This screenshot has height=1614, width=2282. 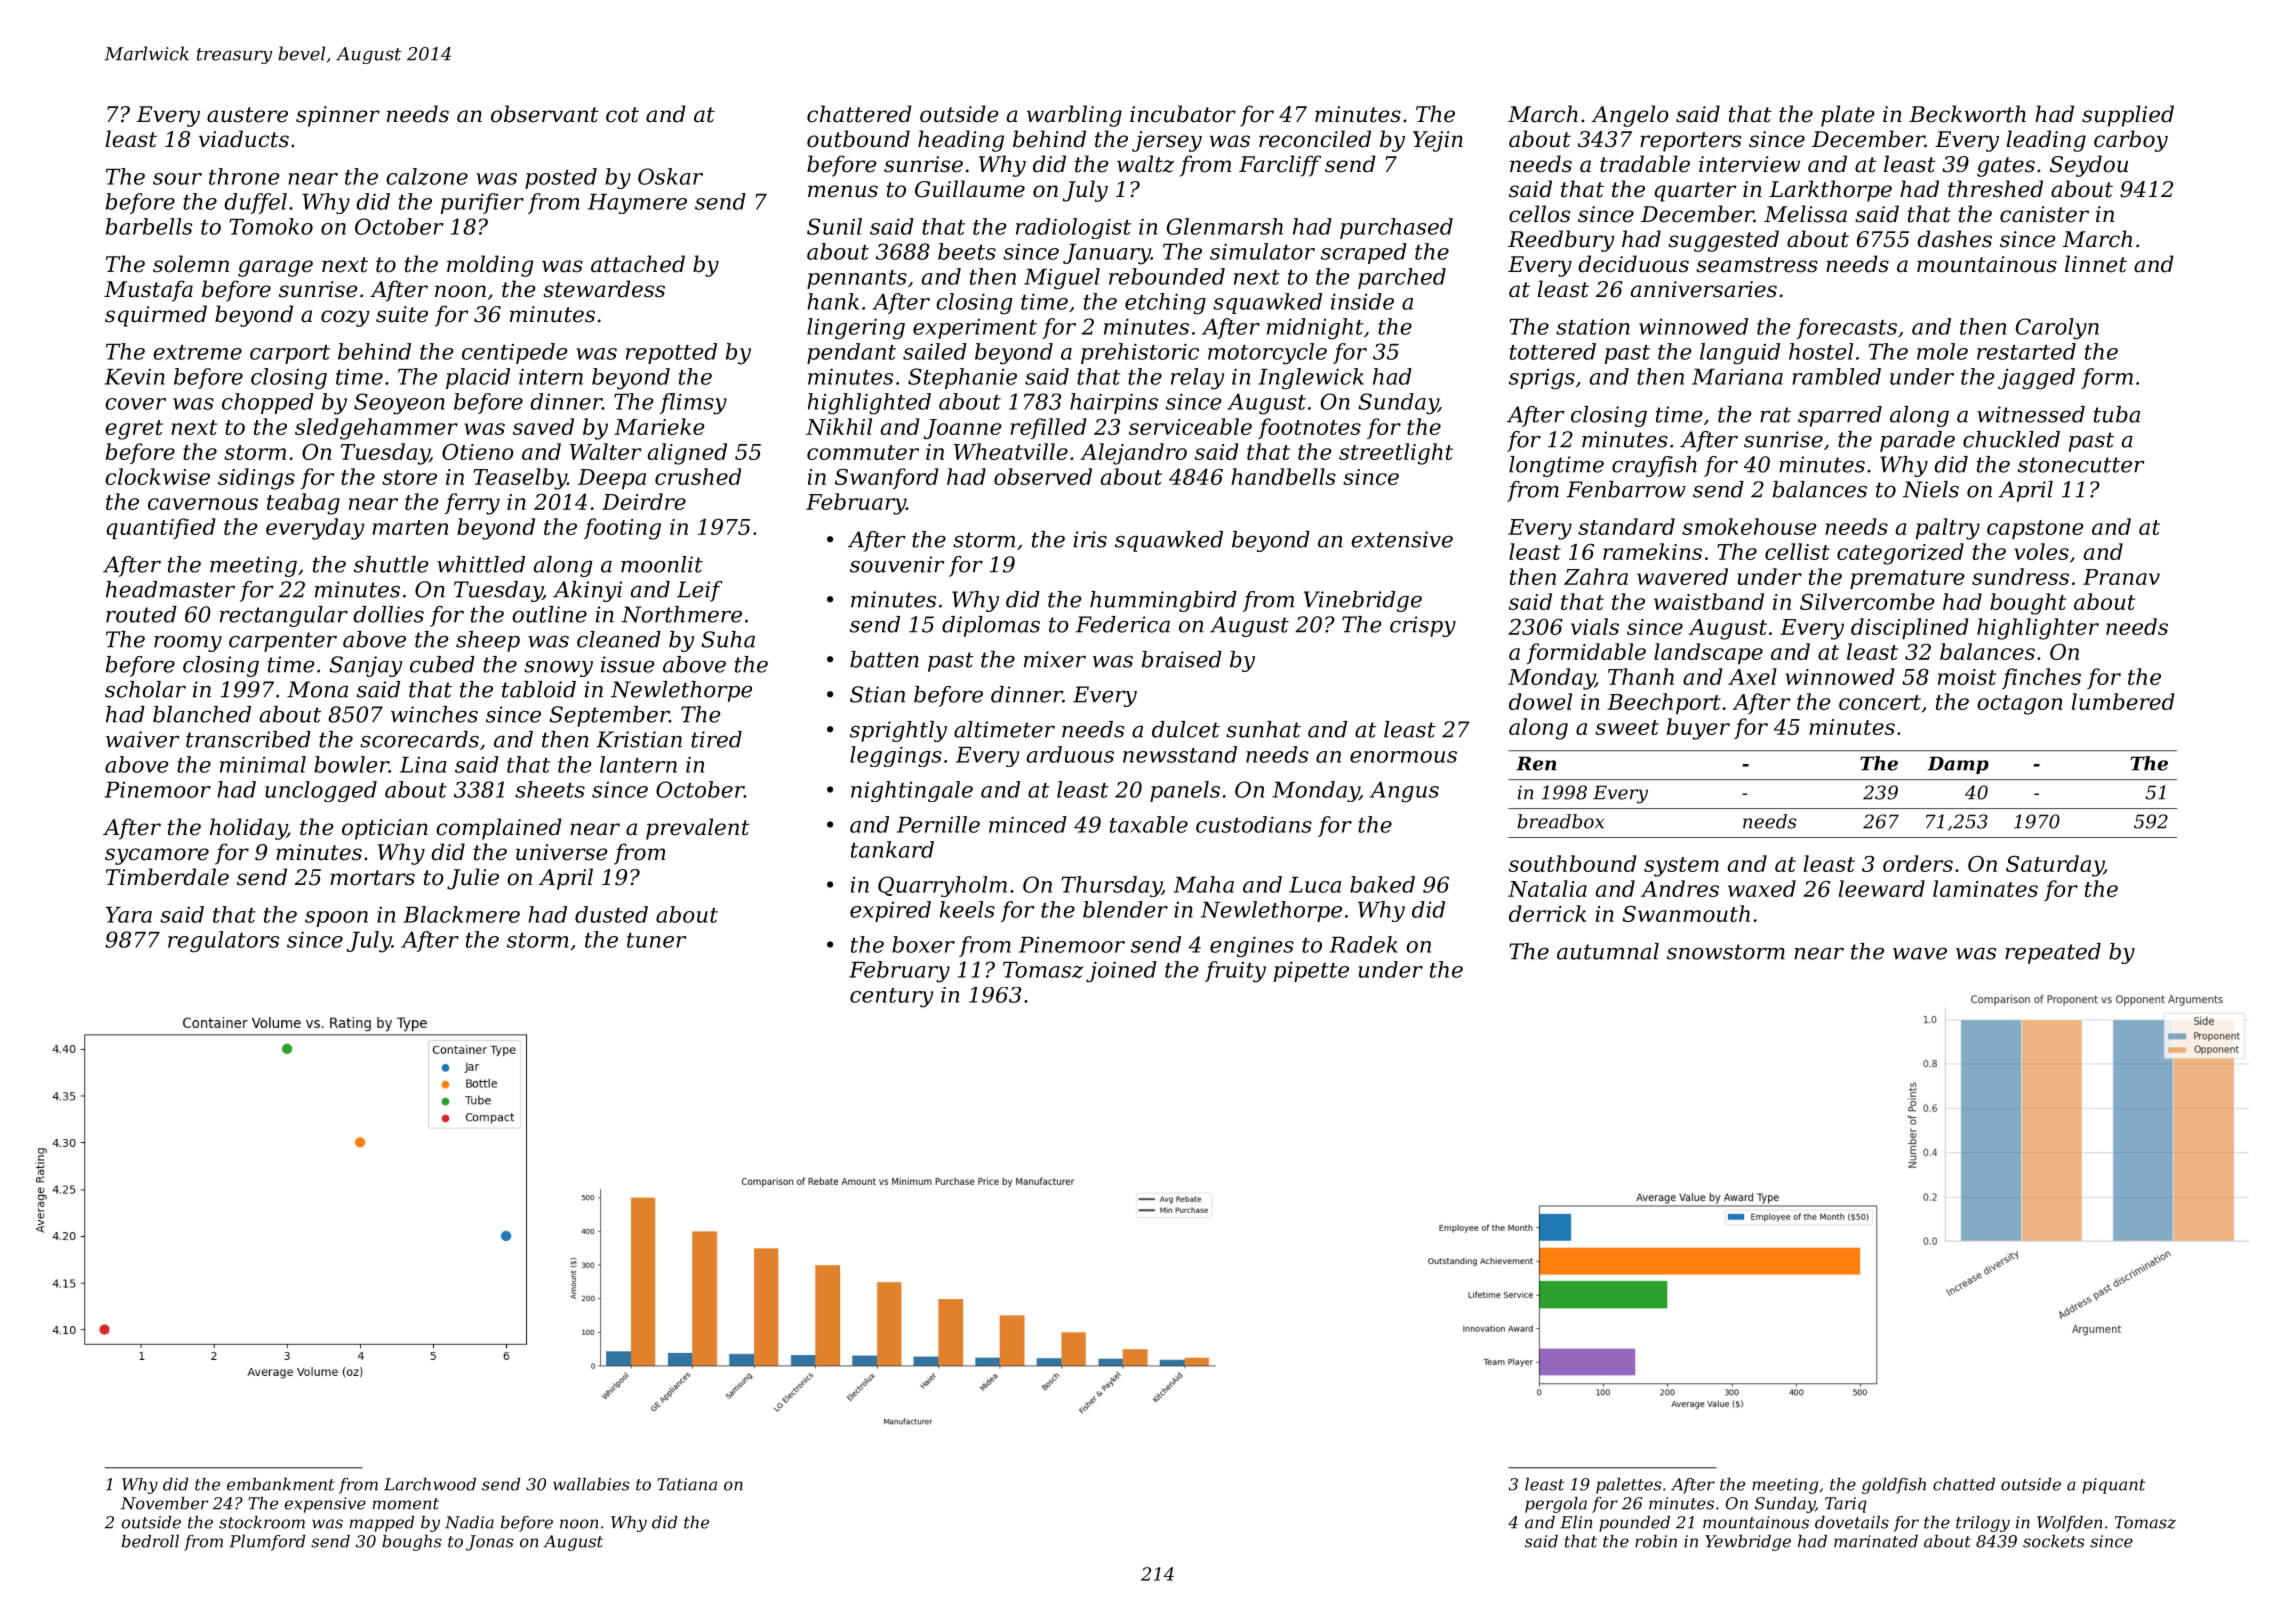 I want to click on Damp, so click(x=1958, y=765).
